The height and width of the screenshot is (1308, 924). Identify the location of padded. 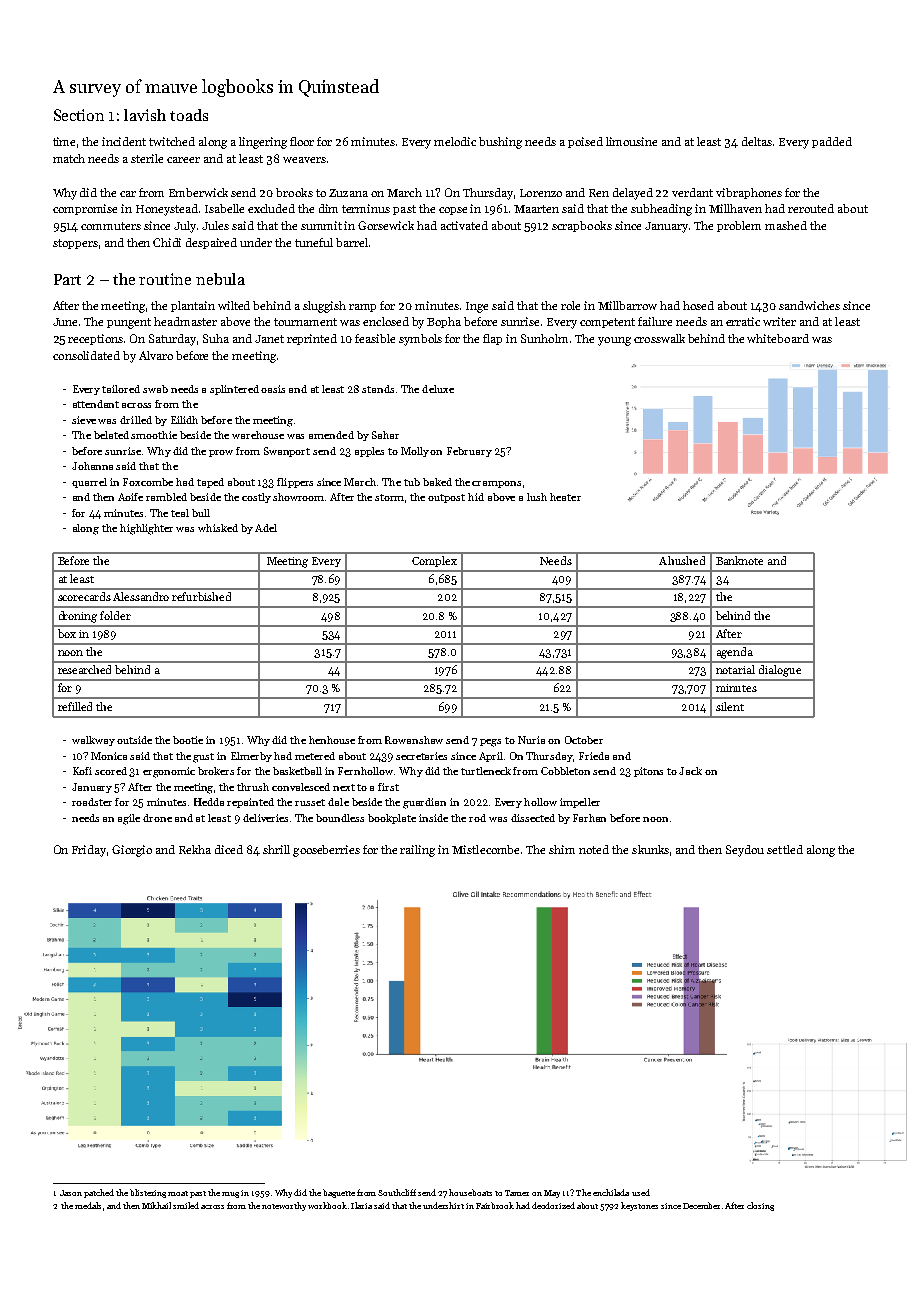
(832, 142).
